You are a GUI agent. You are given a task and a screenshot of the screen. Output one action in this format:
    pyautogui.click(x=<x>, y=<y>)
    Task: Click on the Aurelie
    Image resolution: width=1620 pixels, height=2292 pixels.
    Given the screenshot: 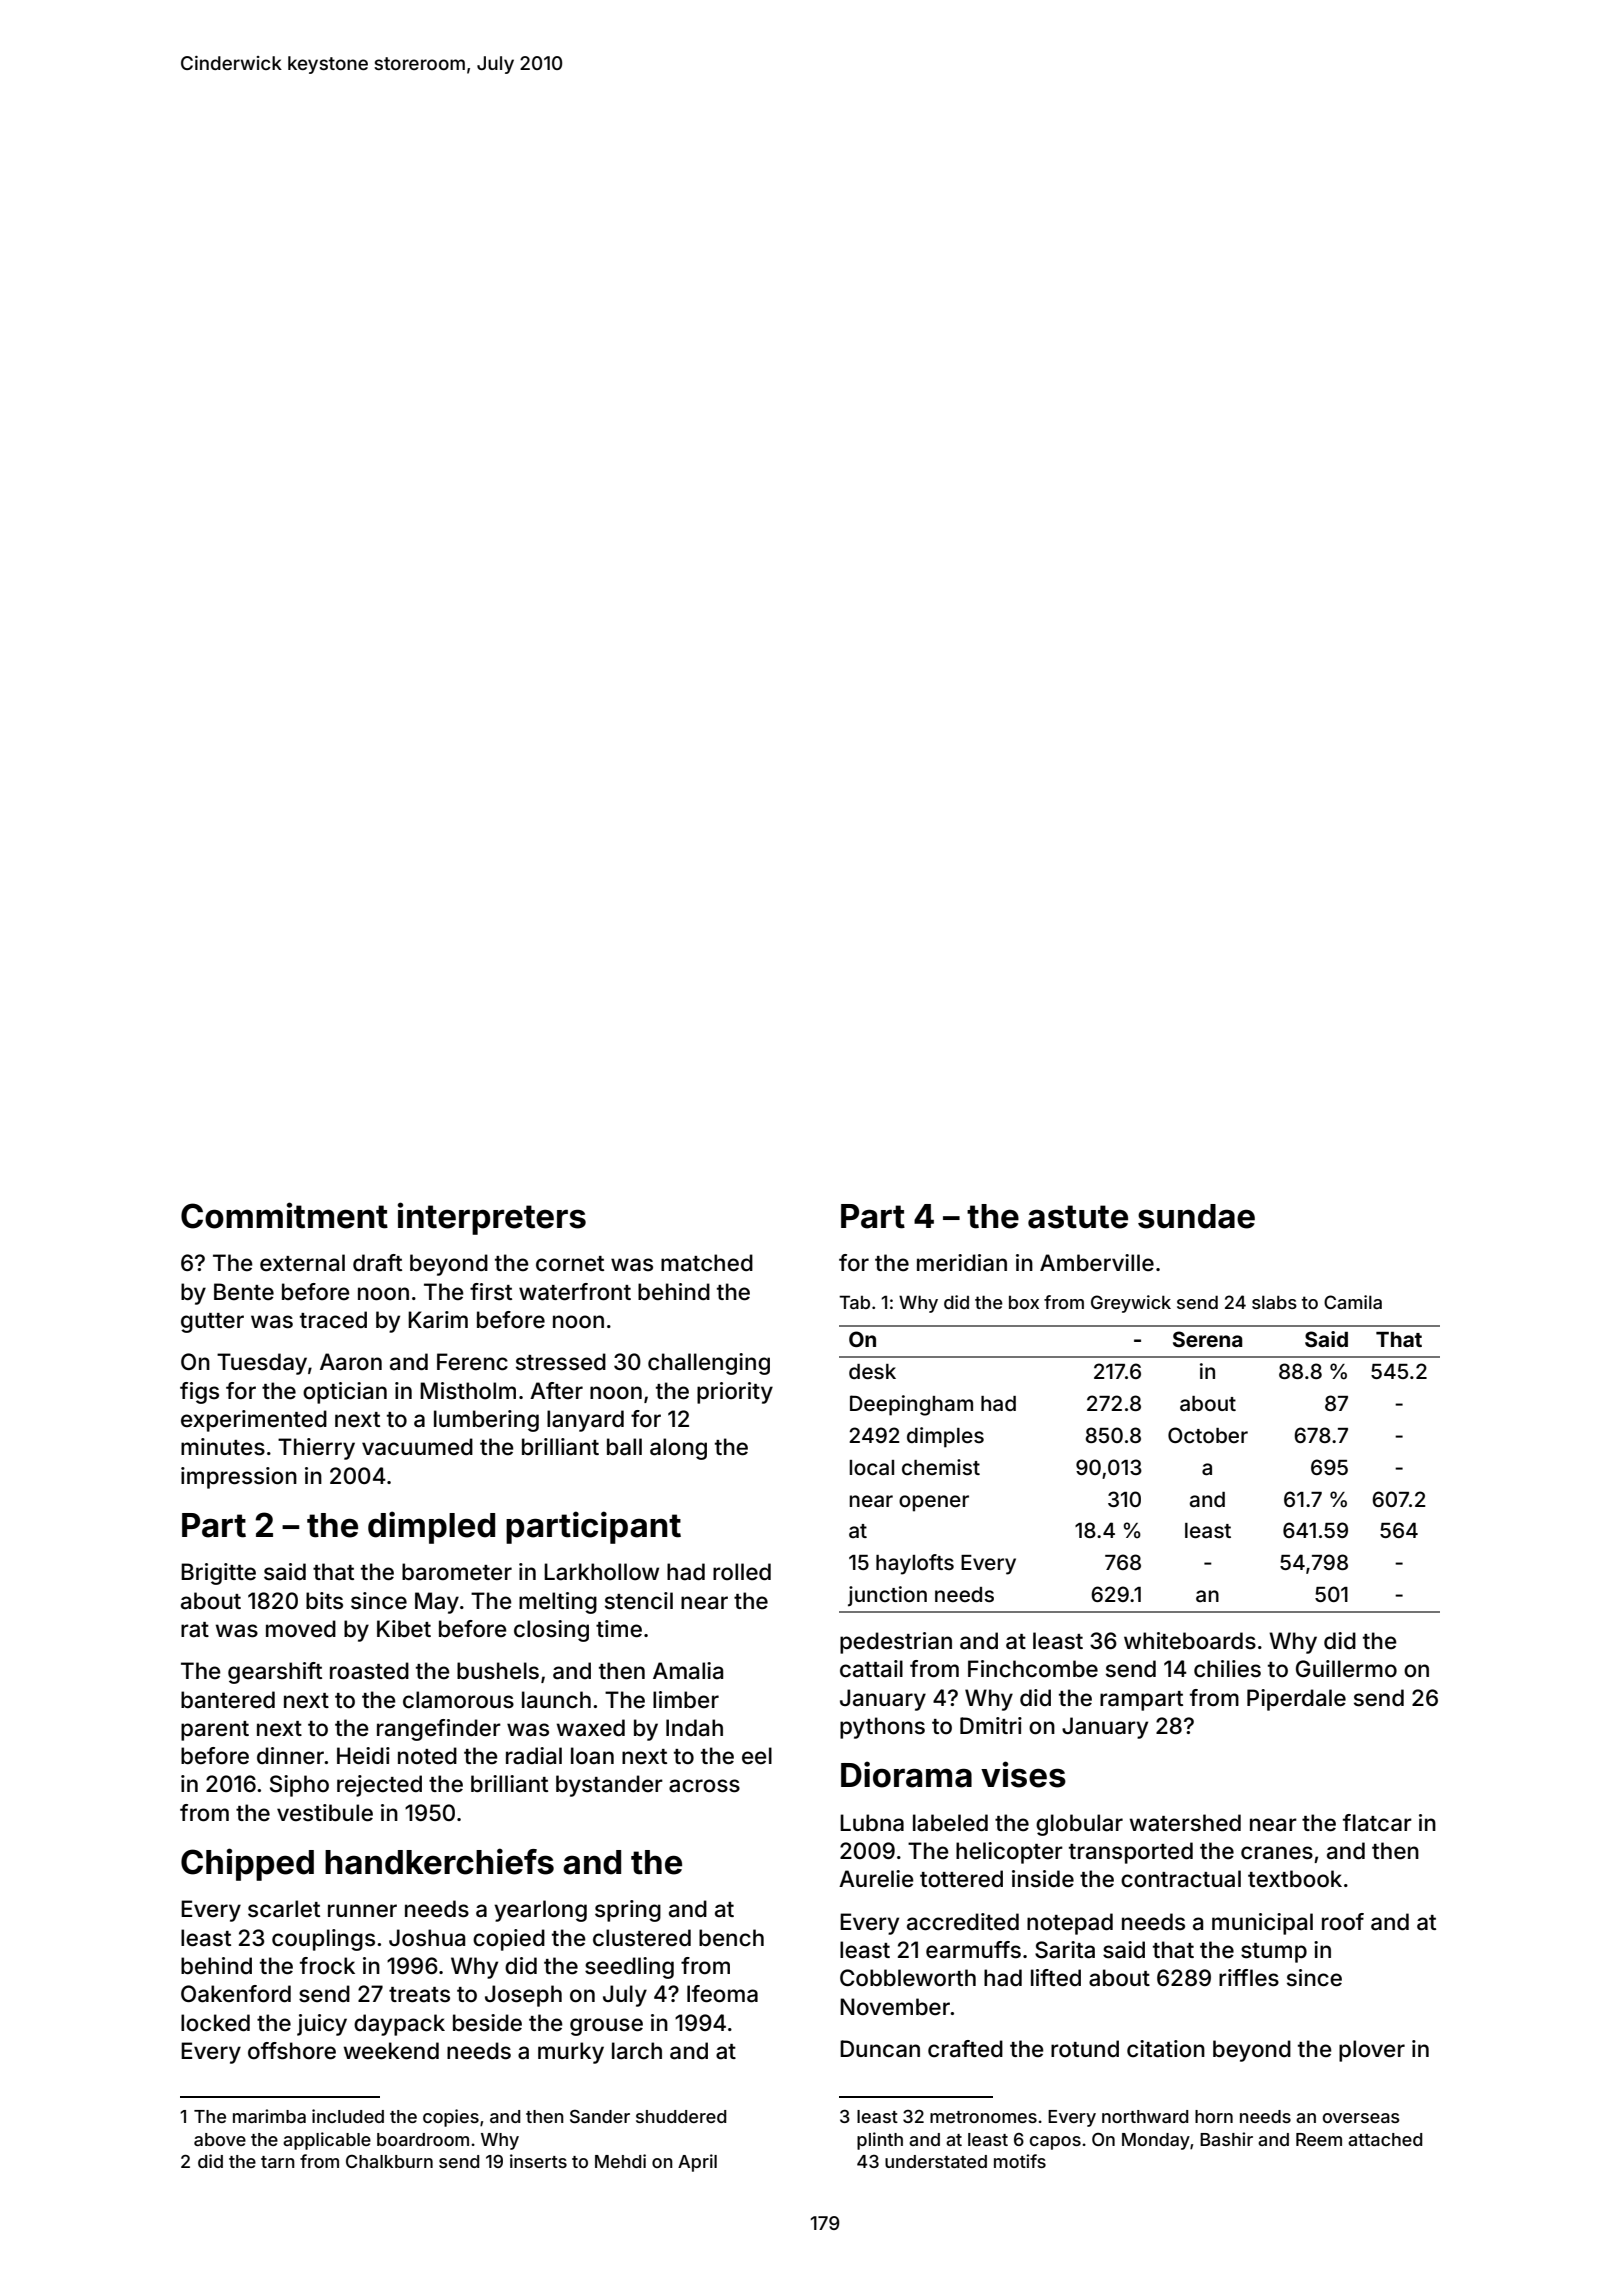 What is the action you would take?
    pyautogui.click(x=876, y=1879)
